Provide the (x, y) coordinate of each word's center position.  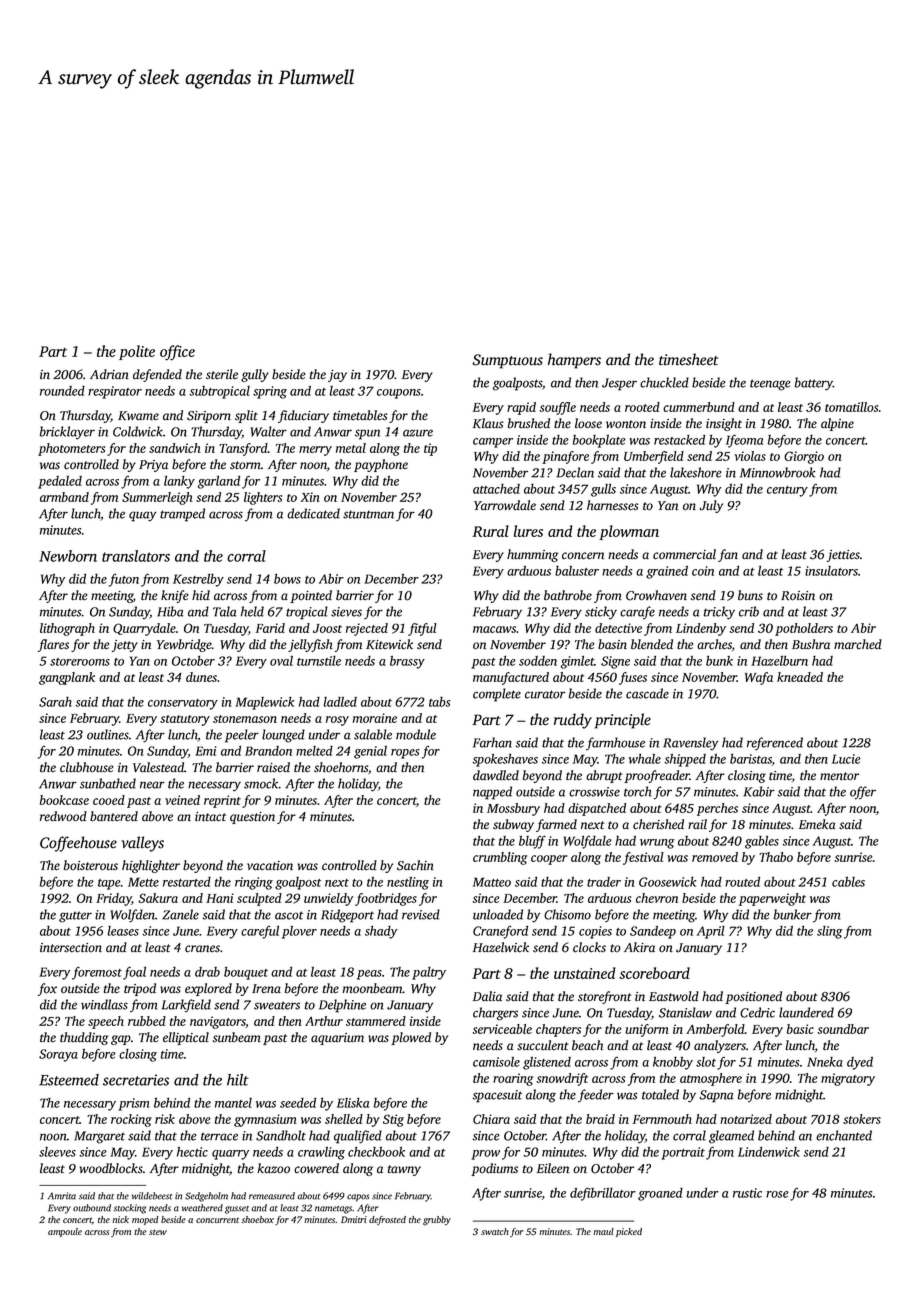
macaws (494, 629)
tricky (719, 613)
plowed (411, 1038)
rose (777, 1194)
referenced (775, 744)
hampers (574, 361)
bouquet (246, 973)
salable (373, 734)
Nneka (825, 1062)
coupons (399, 394)
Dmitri (354, 1219)
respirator (115, 392)
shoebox (257, 1219)
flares (53, 645)
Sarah (55, 702)
